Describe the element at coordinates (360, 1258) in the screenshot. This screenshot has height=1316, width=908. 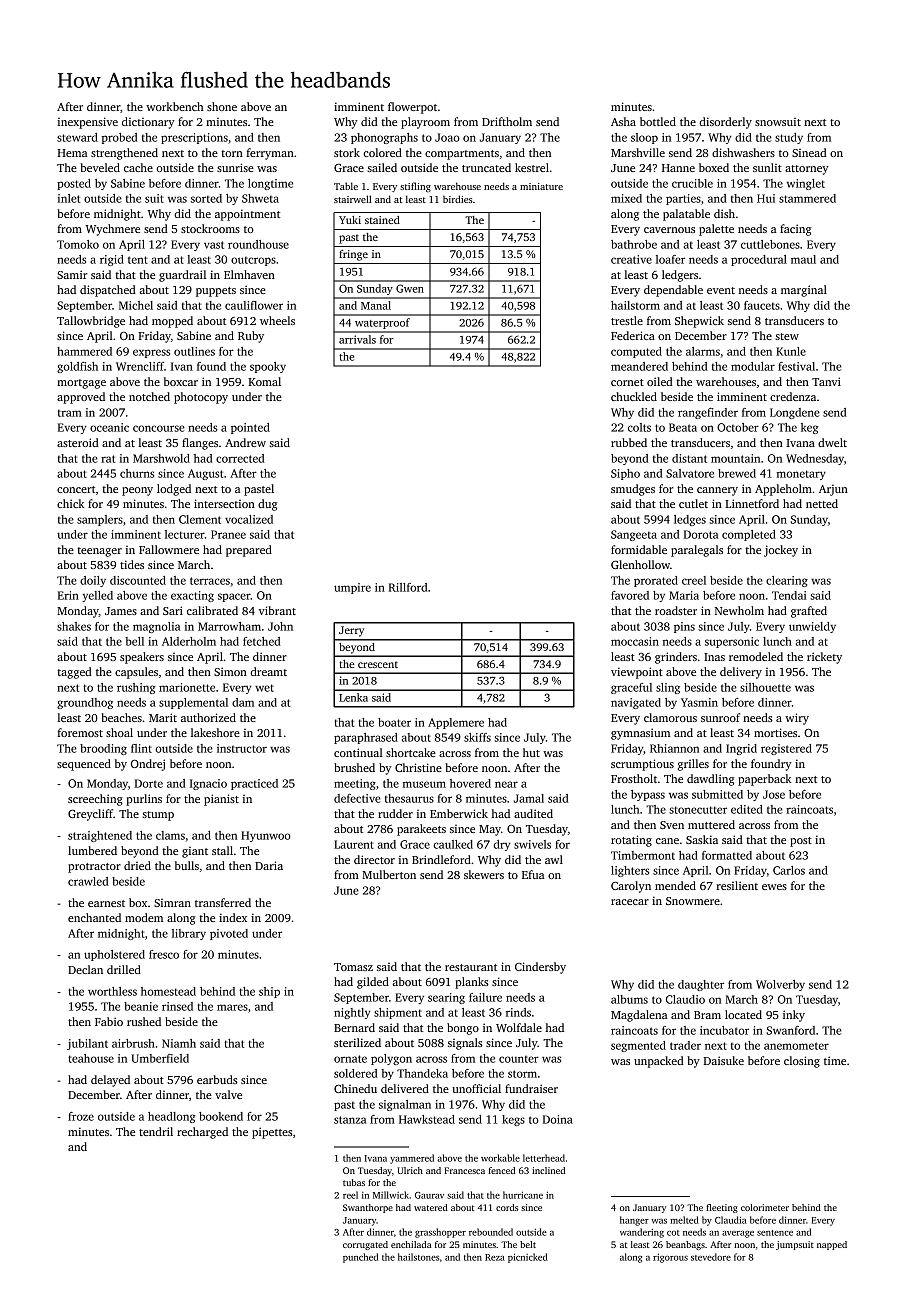
I see `punched` at that location.
